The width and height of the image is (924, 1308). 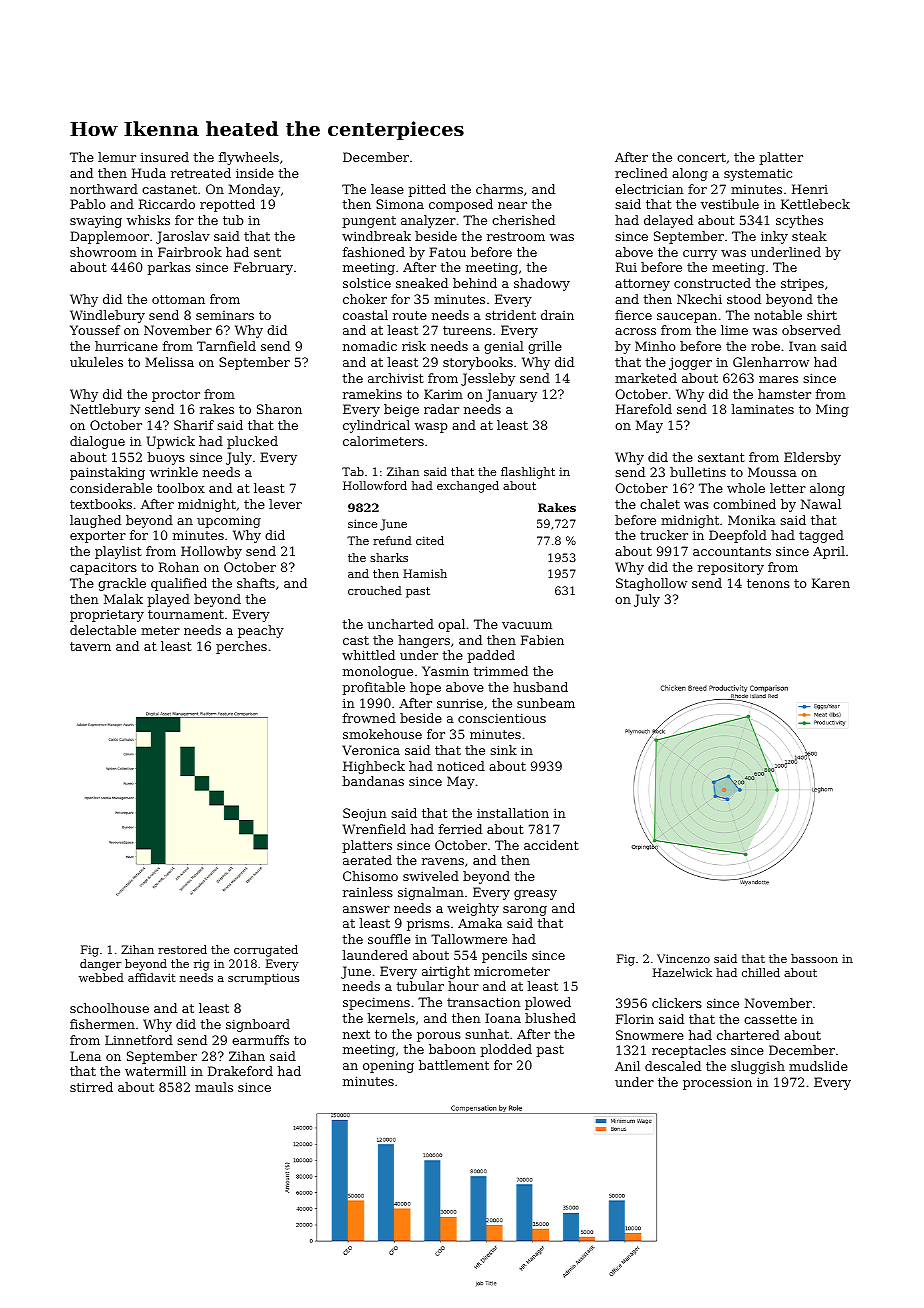 What do you see at coordinates (701, 157) in the image?
I see `concert` at bounding box center [701, 157].
